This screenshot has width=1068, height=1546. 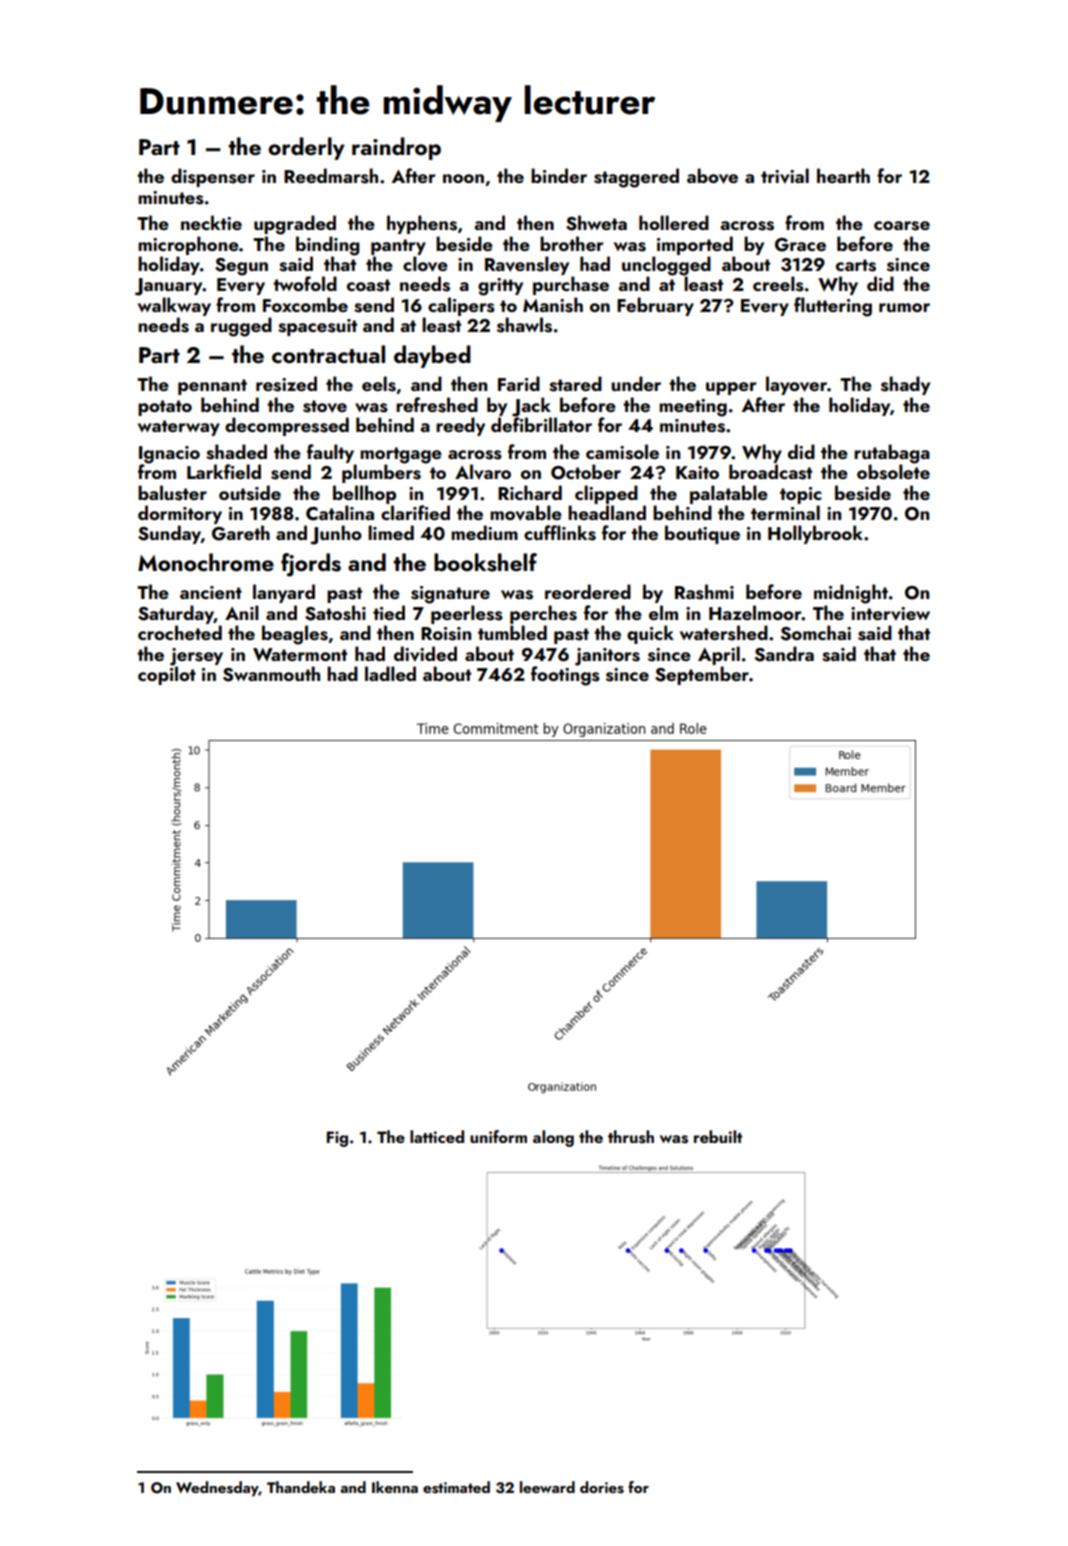 What do you see at coordinates (553, 1138) in the screenshot?
I see `along` at bounding box center [553, 1138].
